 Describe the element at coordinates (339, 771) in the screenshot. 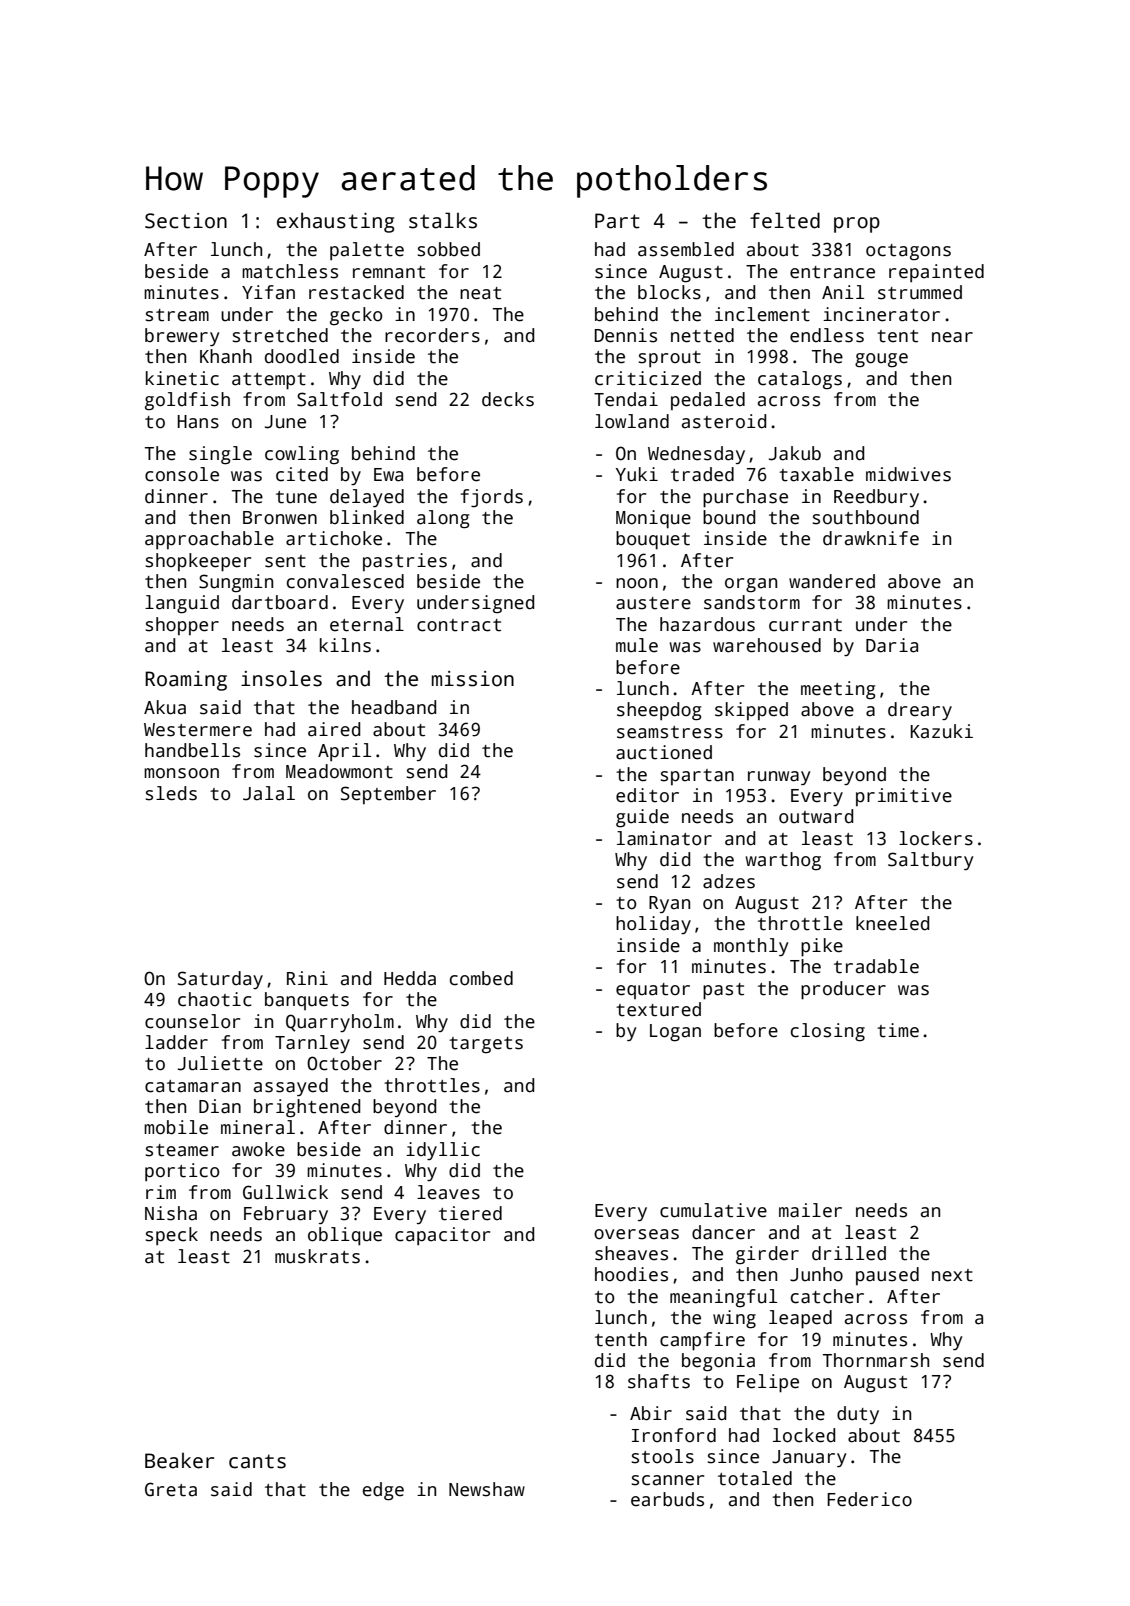

I see `Meadowmont` at that location.
